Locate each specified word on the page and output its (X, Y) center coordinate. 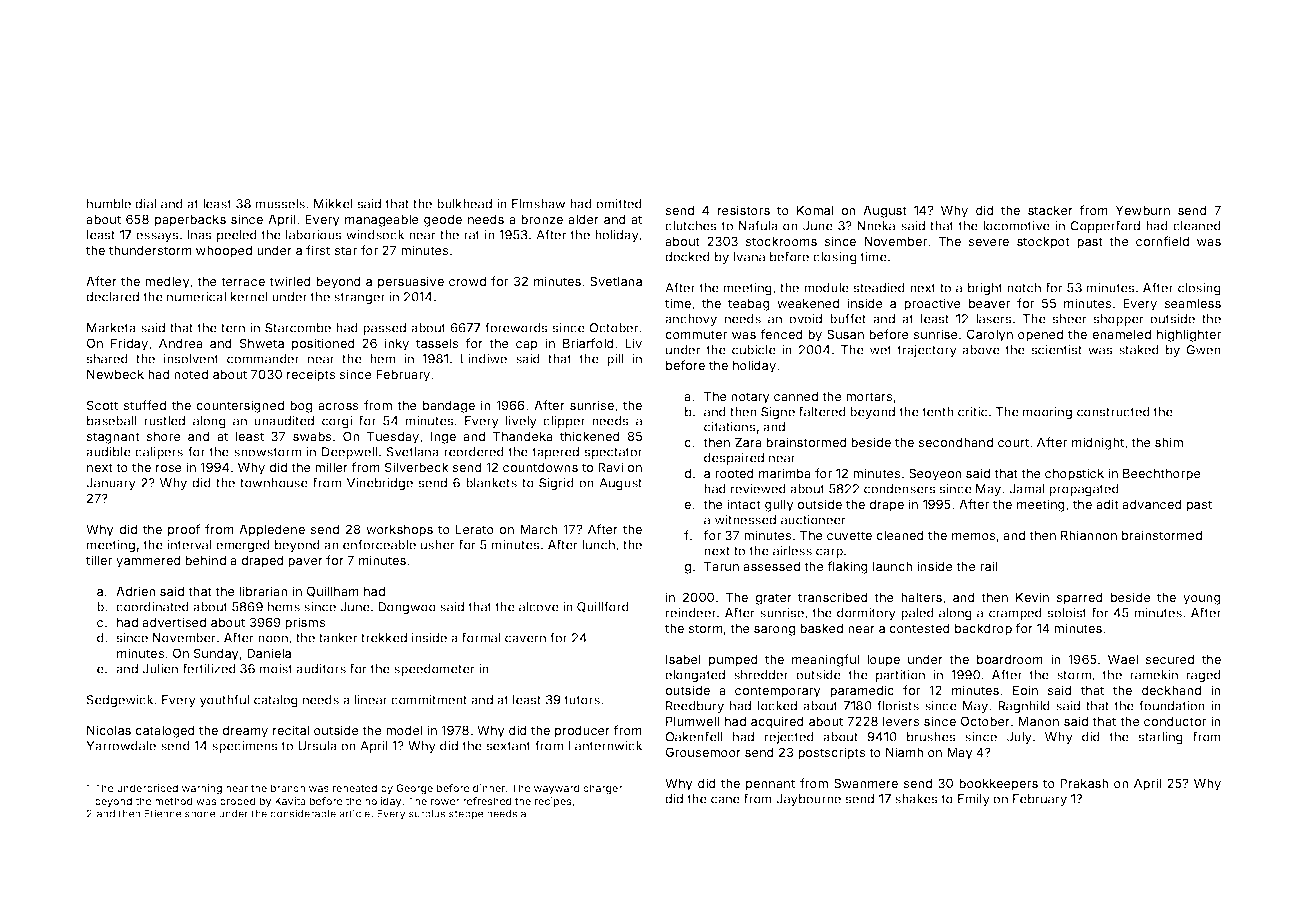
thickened (590, 436)
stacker (1050, 210)
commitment (429, 700)
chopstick (1074, 474)
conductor (1175, 721)
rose (169, 468)
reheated (355, 788)
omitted (619, 204)
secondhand (955, 442)
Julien (160, 669)
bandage (449, 406)
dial (145, 204)
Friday (129, 344)
